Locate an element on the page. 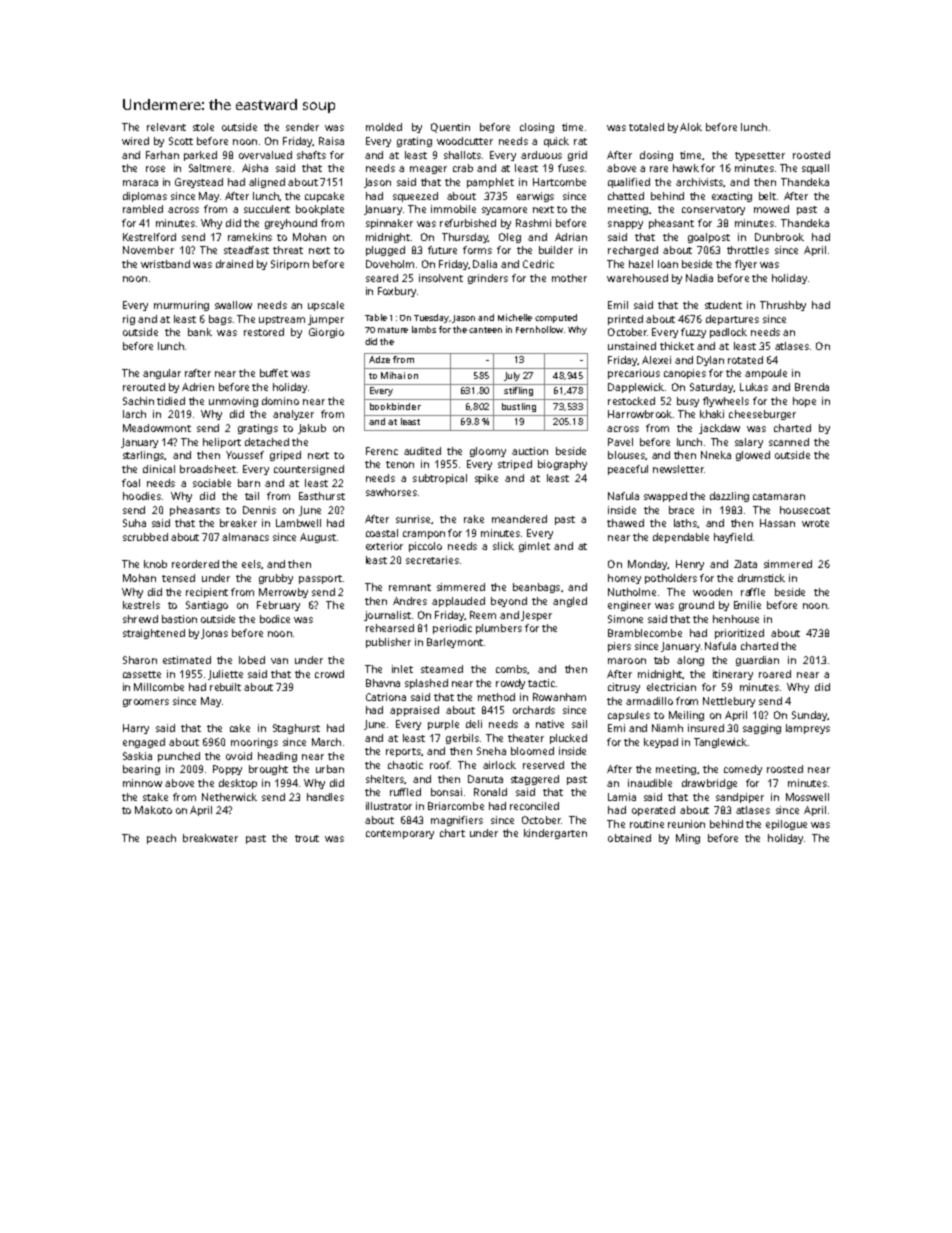  breakwater is located at coordinates (210, 838).
